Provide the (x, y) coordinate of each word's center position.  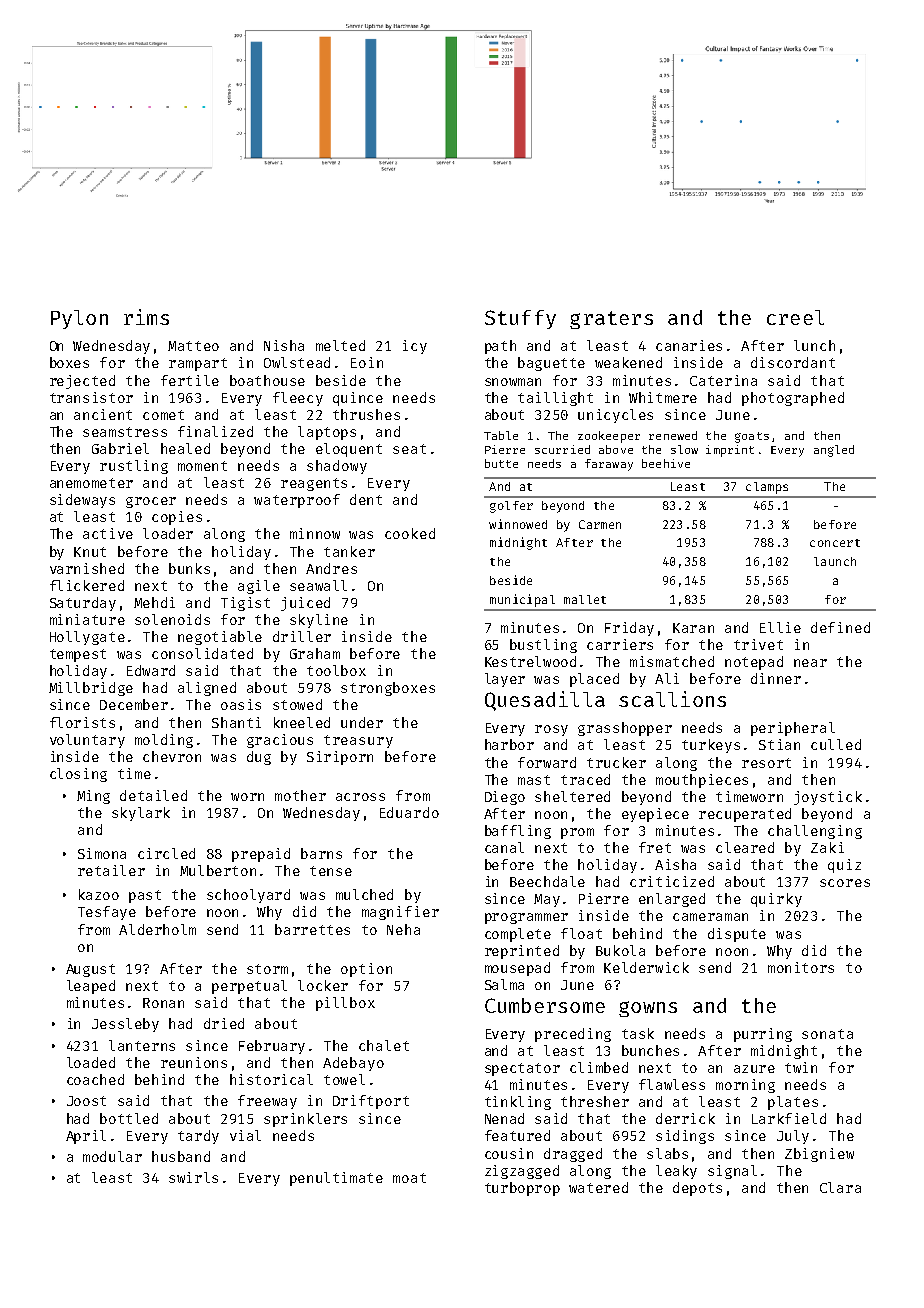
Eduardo (409, 812)
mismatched (672, 661)
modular (112, 1156)
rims (146, 317)
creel (795, 317)
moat (409, 1178)
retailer (111, 870)
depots (697, 1189)
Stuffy (520, 319)
